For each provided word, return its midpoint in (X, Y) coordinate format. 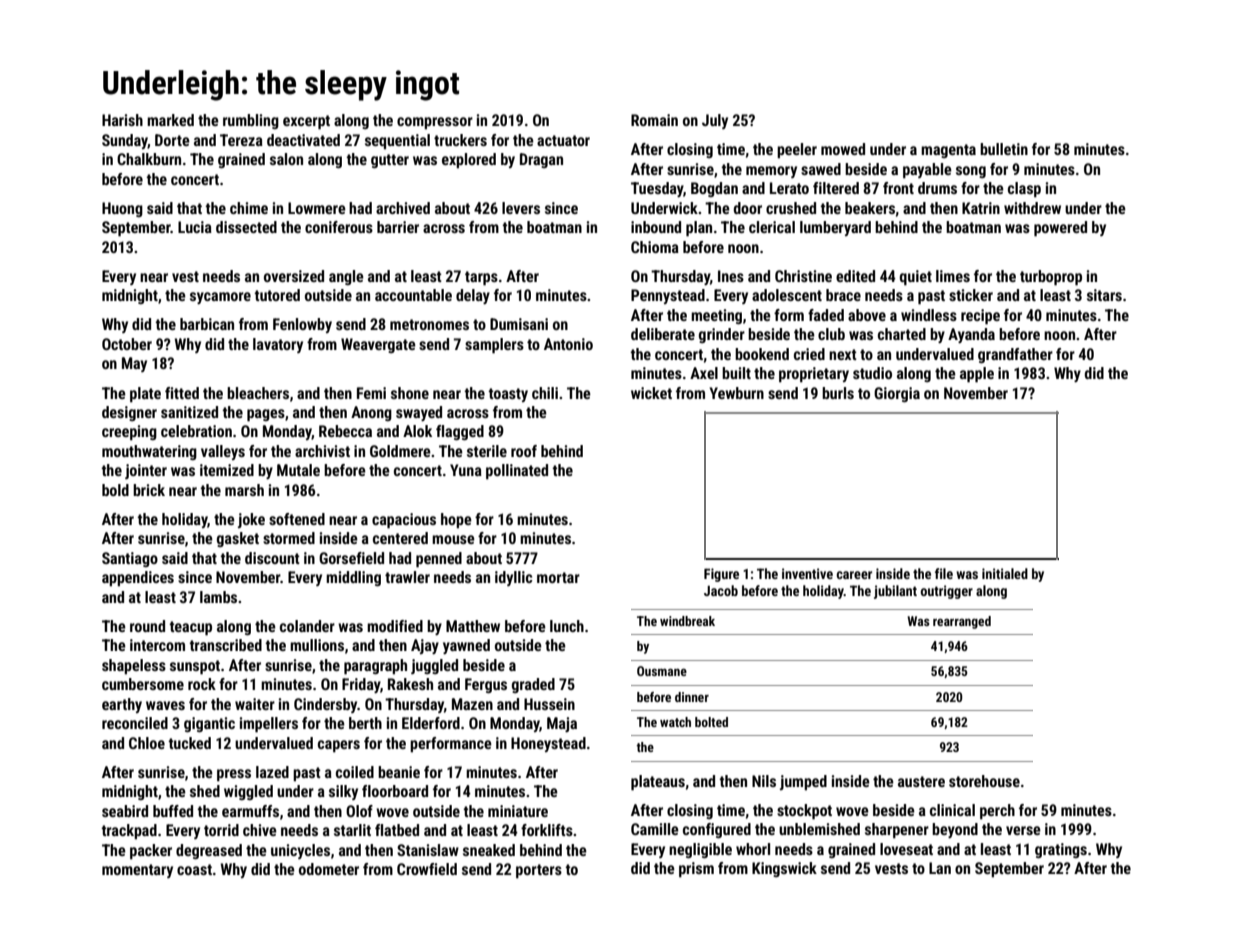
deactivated (303, 140)
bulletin (1004, 149)
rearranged (962, 622)
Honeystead (548, 744)
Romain (654, 120)
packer (151, 852)
